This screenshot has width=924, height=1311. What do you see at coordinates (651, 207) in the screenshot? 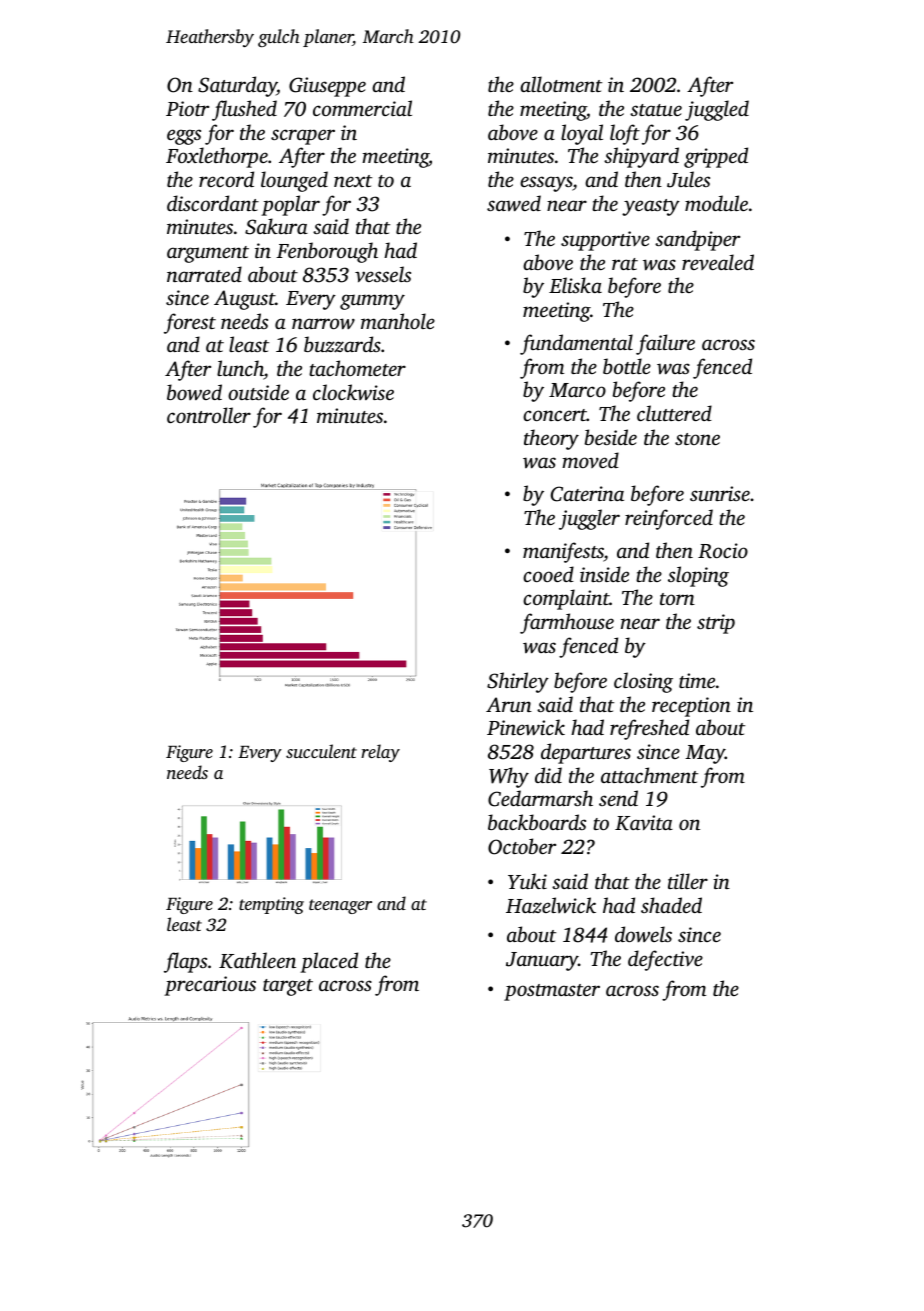
I see `yeasty` at bounding box center [651, 207].
